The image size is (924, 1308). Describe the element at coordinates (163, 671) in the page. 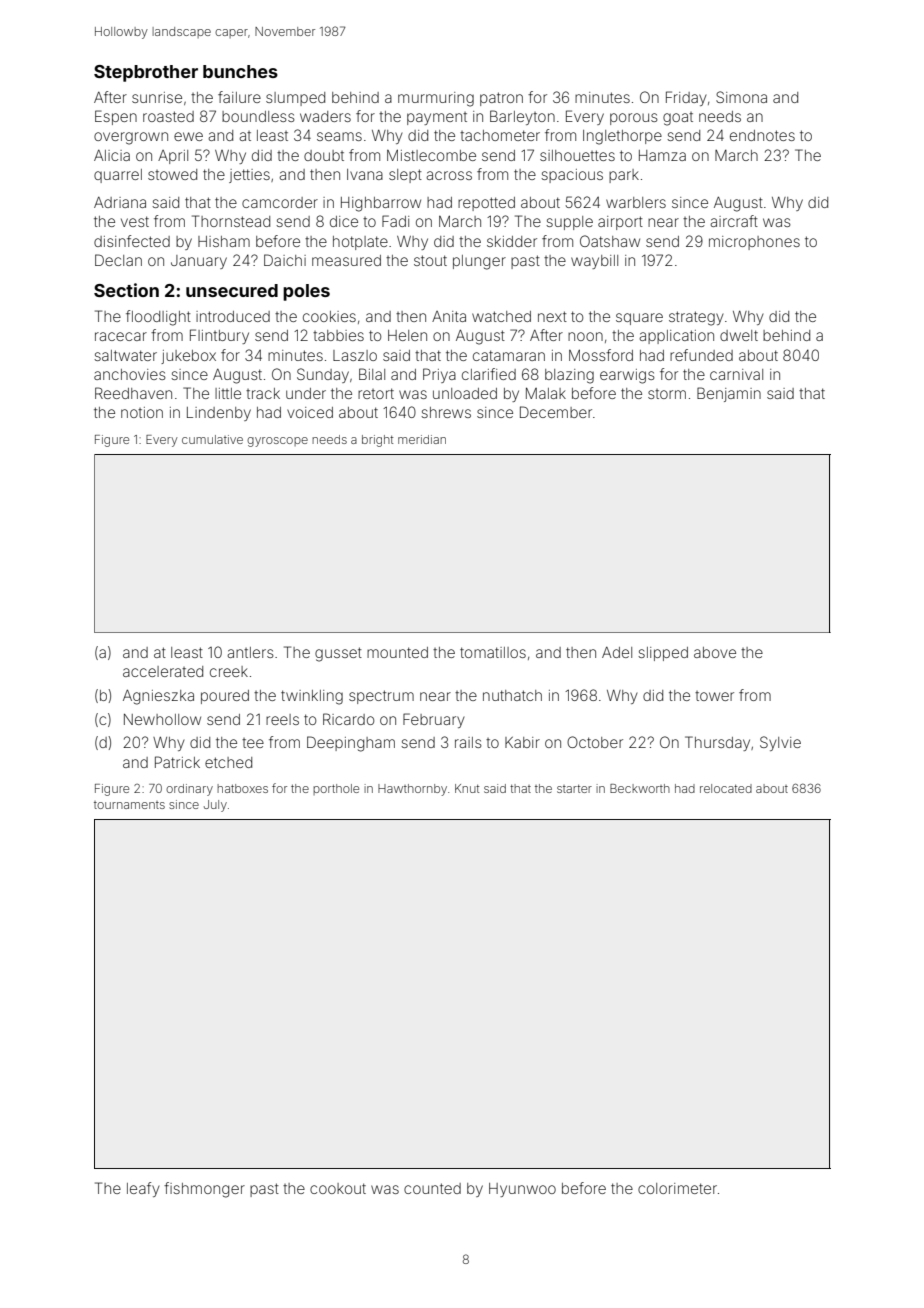

I see `accelerated` at that location.
